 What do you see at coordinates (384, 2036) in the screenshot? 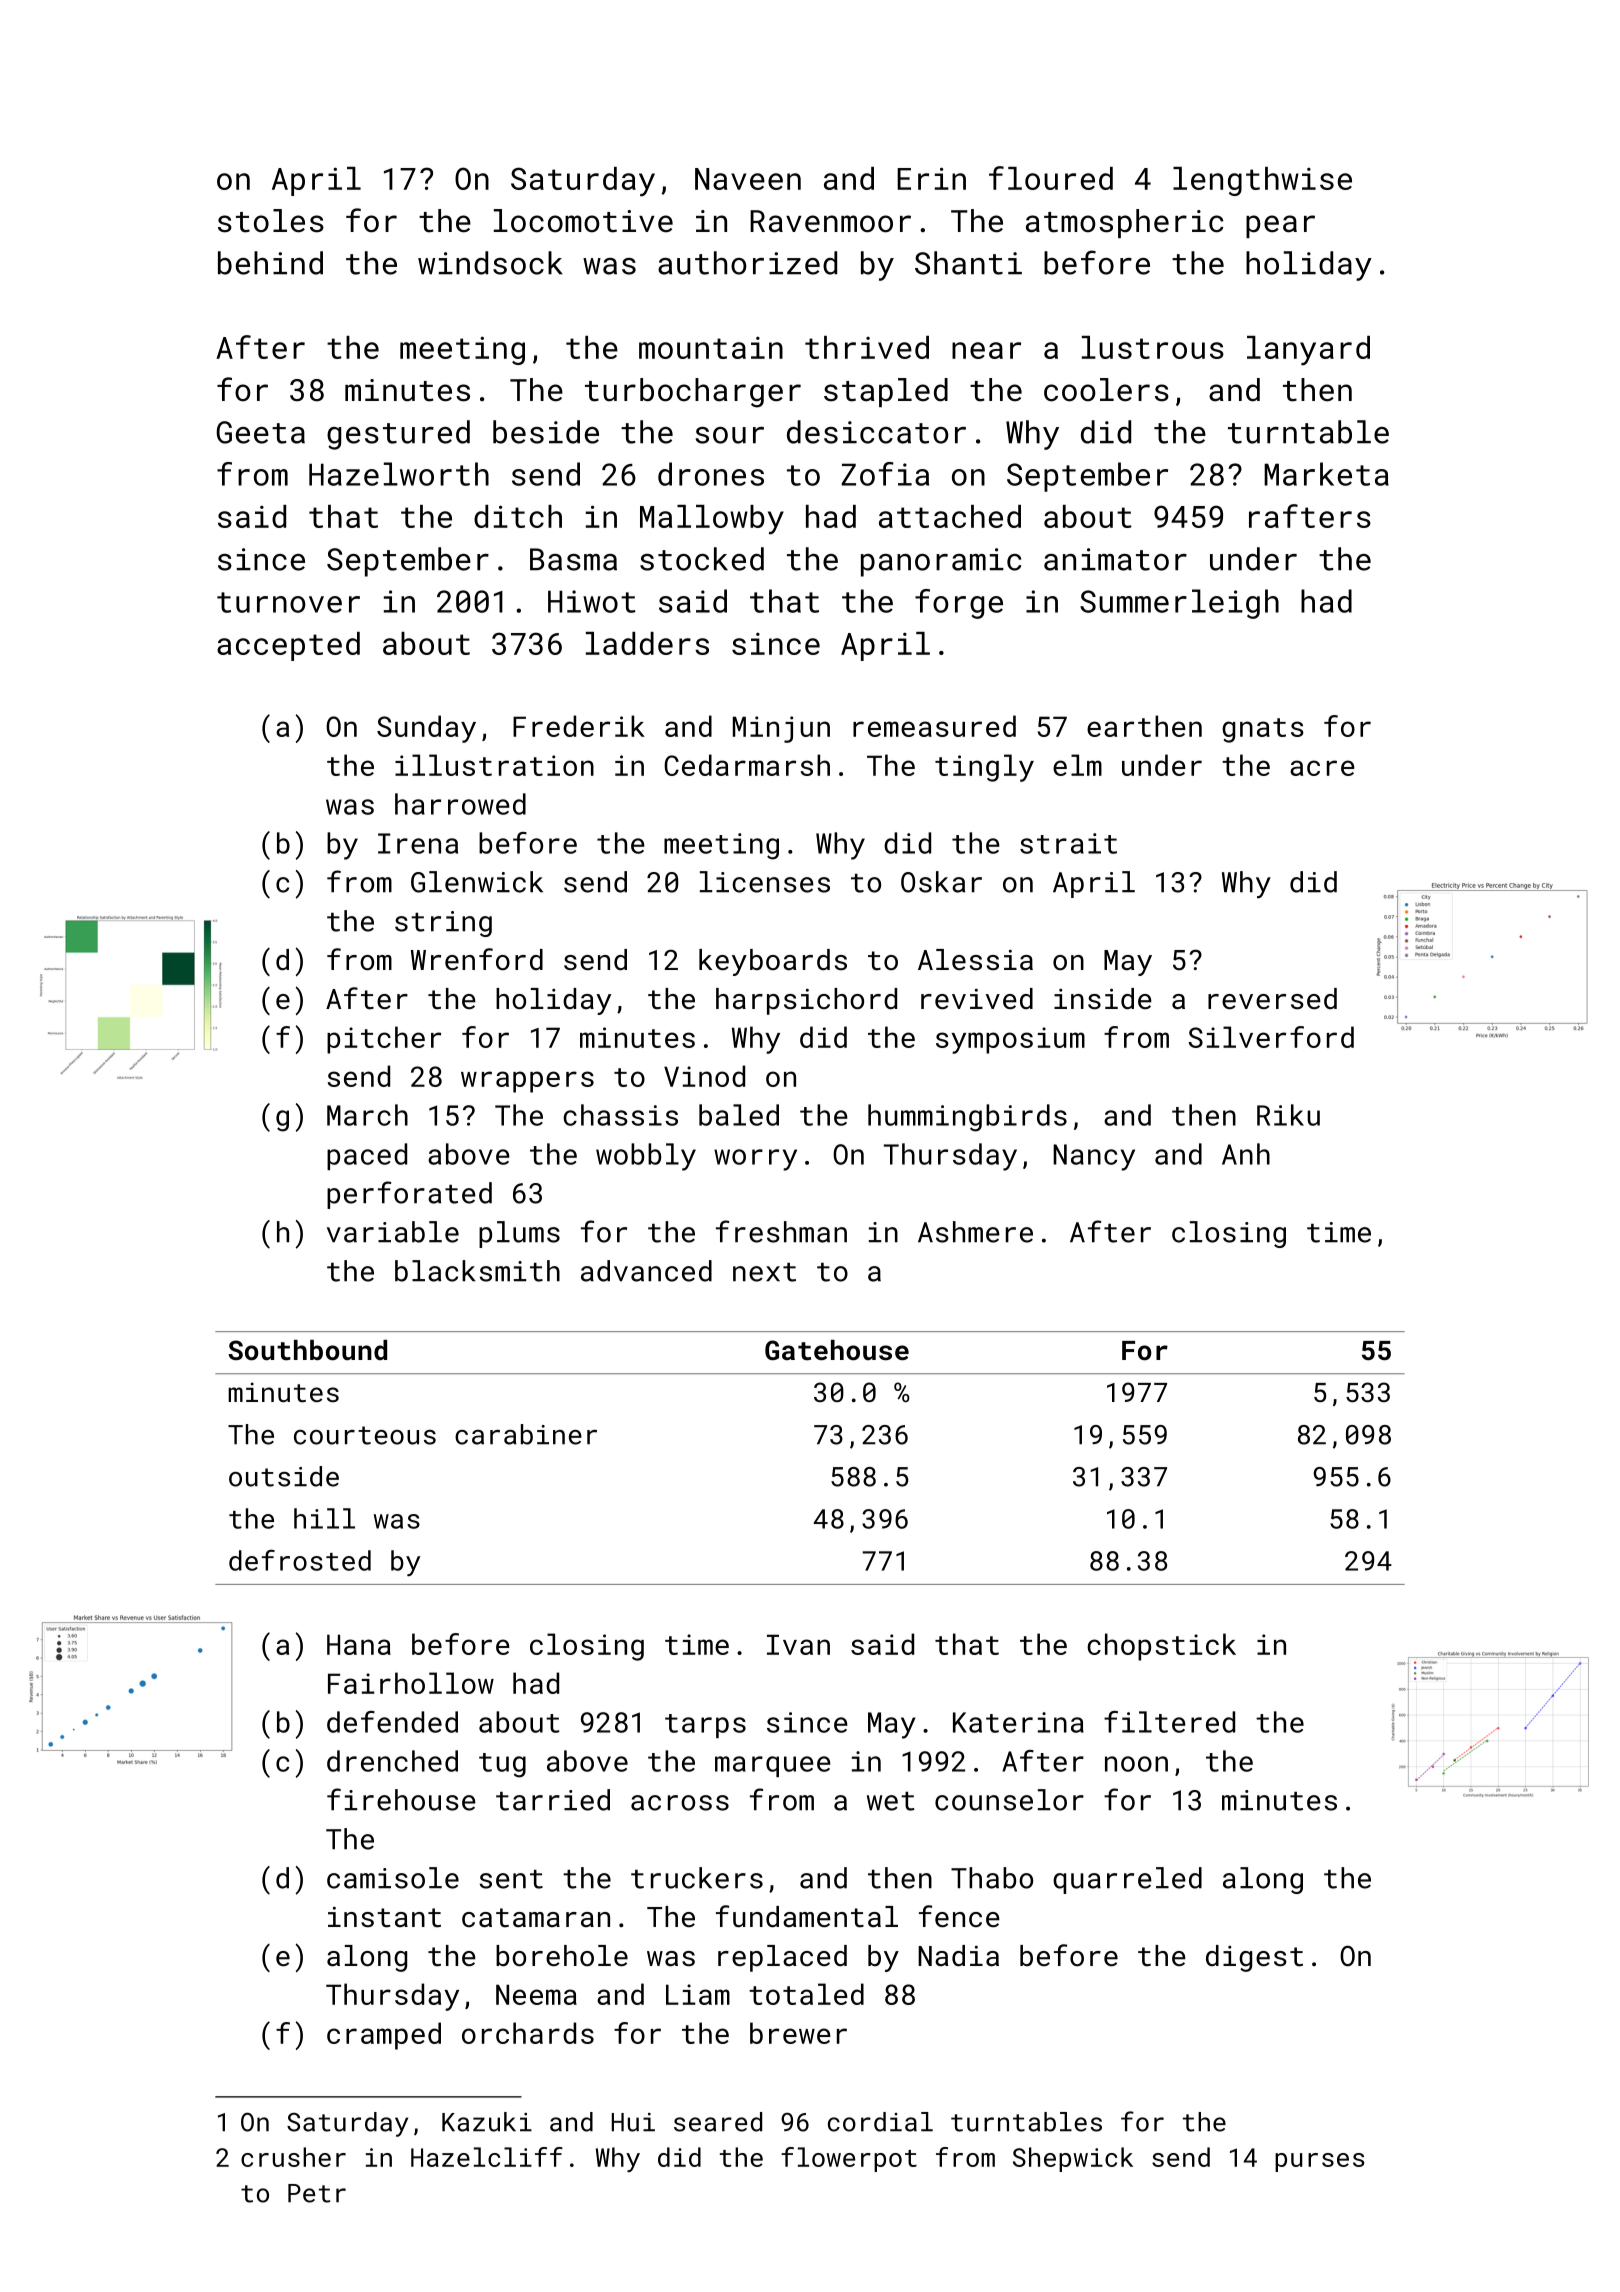
I see `cramped` at bounding box center [384, 2036].
